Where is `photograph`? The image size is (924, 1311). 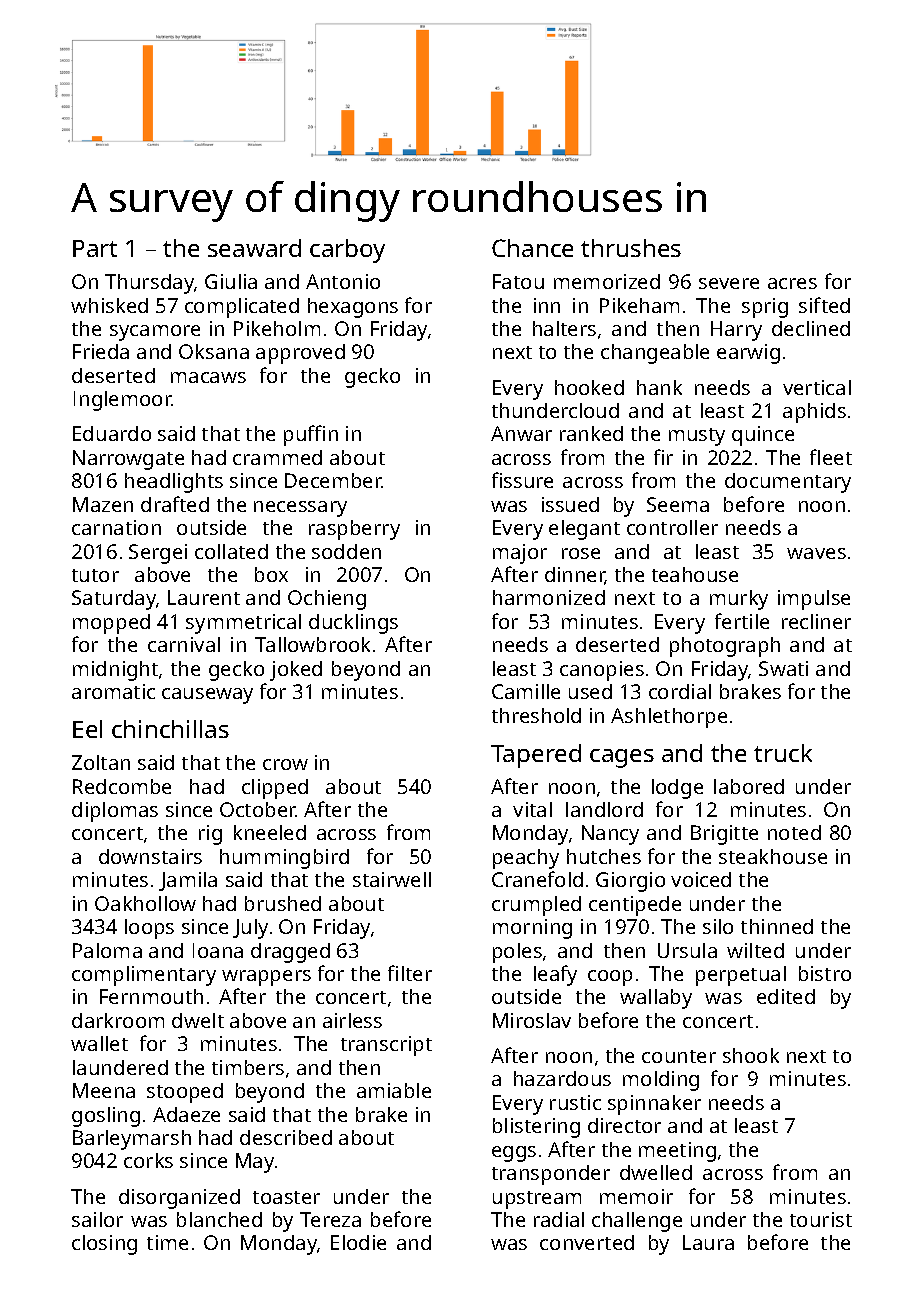
photograph is located at coordinates (725, 647).
